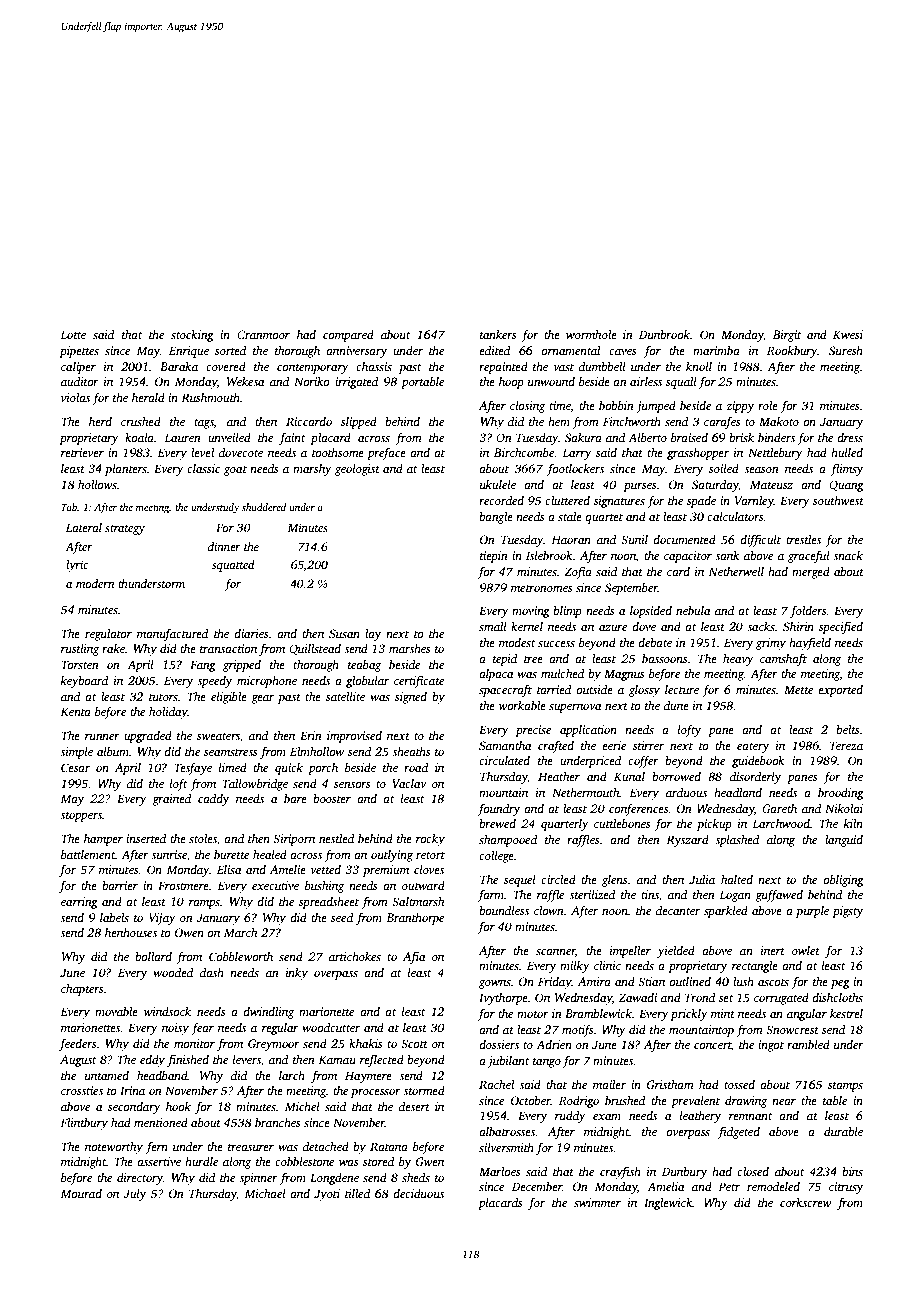 The width and height of the screenshot is (924, 1308). Describe the element at coordinates (668, 1204) in the screenshot. I see `Inglewick` at that location.
